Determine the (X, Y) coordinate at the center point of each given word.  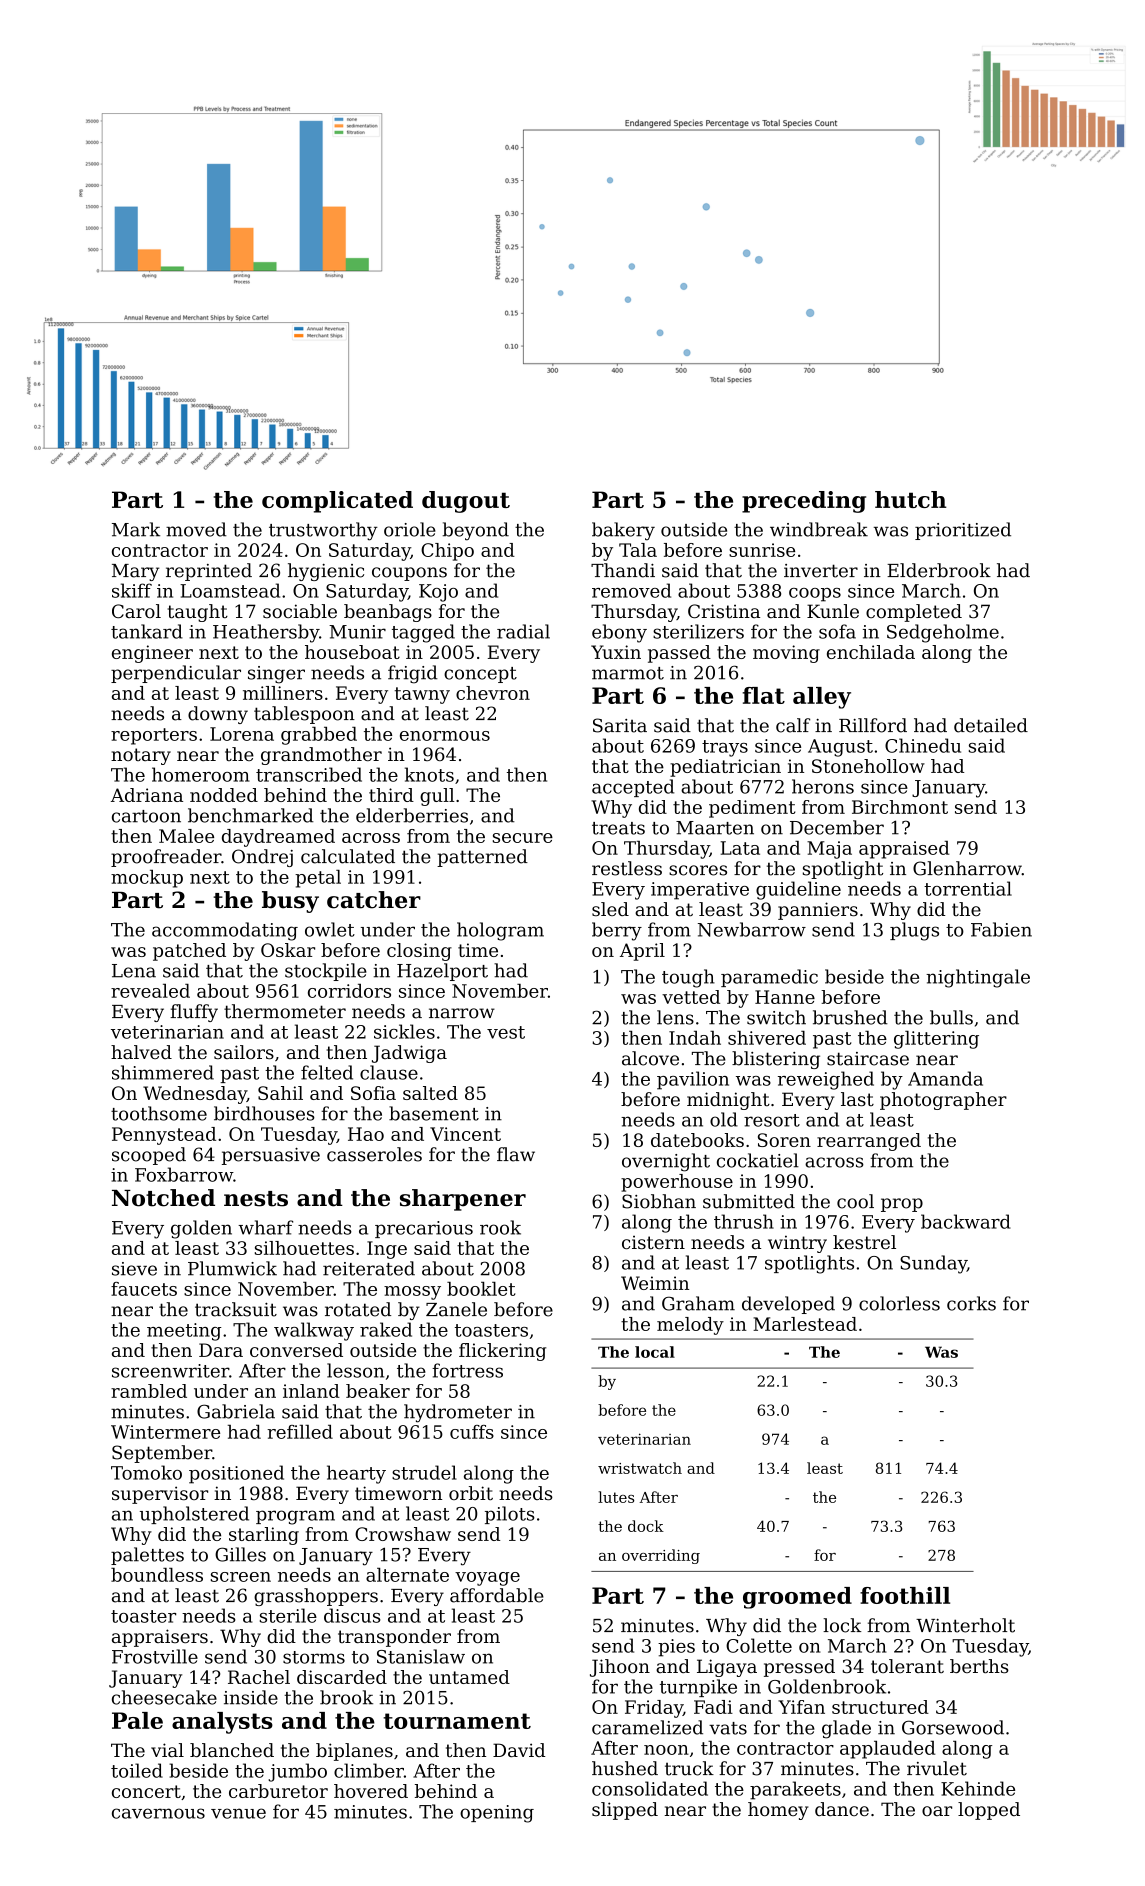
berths (979, 1666)
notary (141, 756)
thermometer (285, 1011)
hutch (911, 499)
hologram (500, 931)
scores (698, 870)
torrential (968, 888)
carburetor (278, 1791)
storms (314, 1657)
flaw (516, 1154)
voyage (487, 1579)
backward (966, 1221)
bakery (623, 531)
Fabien (1001, 929)
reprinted (209, 572)
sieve (134, 1269)
